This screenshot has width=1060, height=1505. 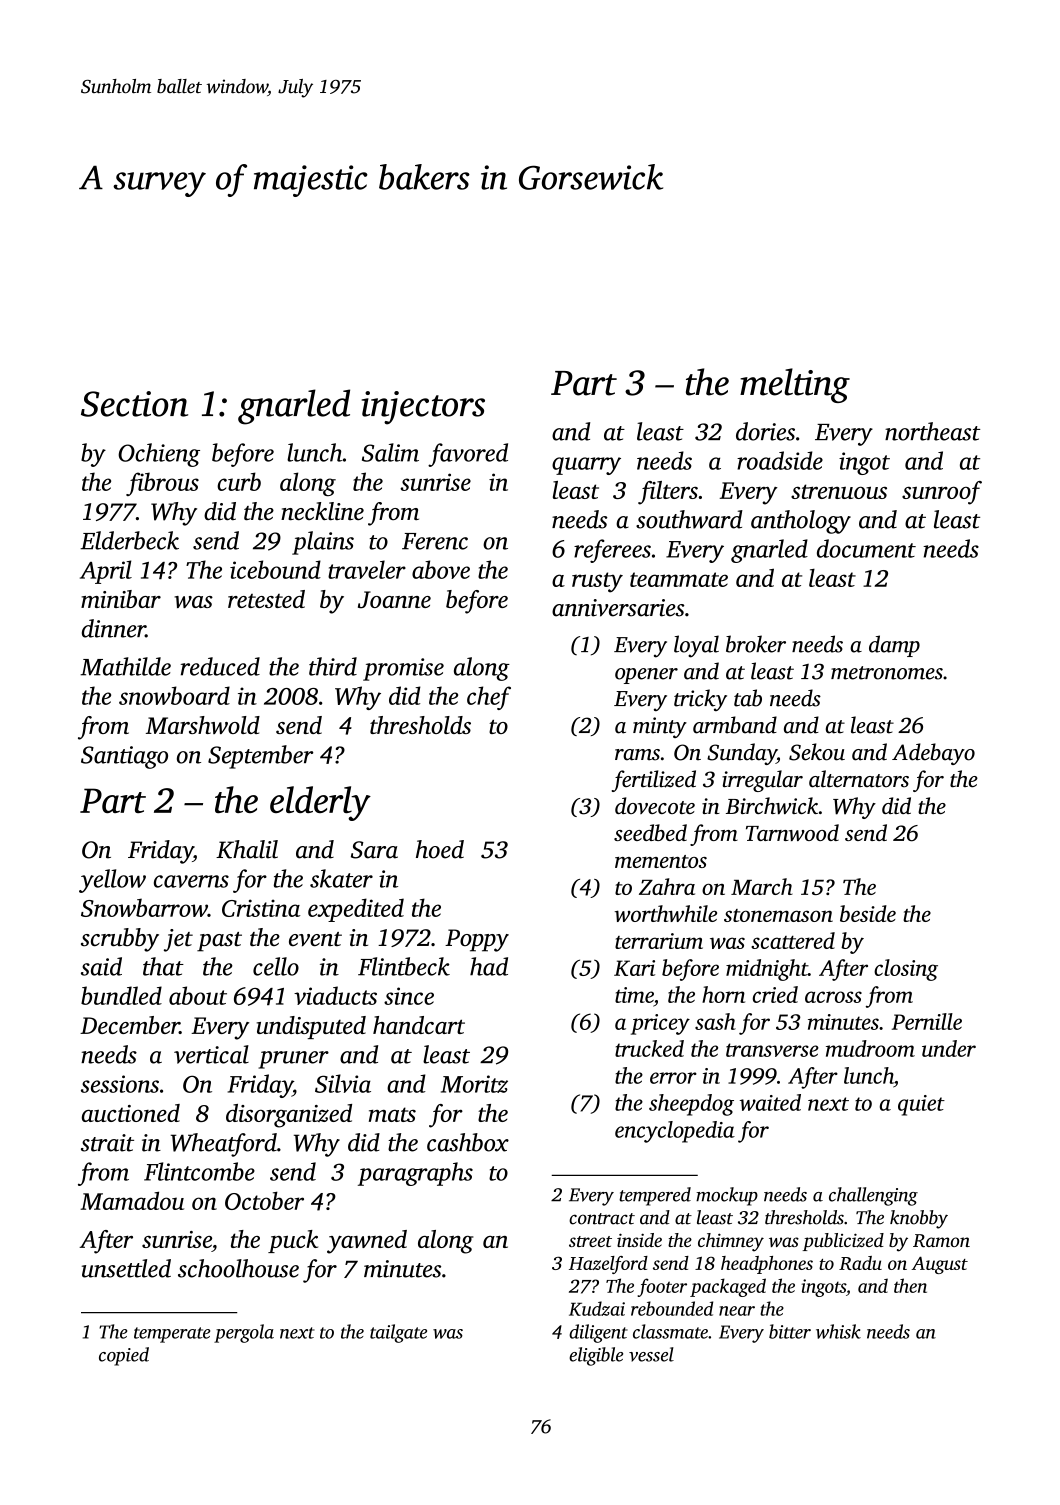 I want to click on across, so click(x=833, y=997).
